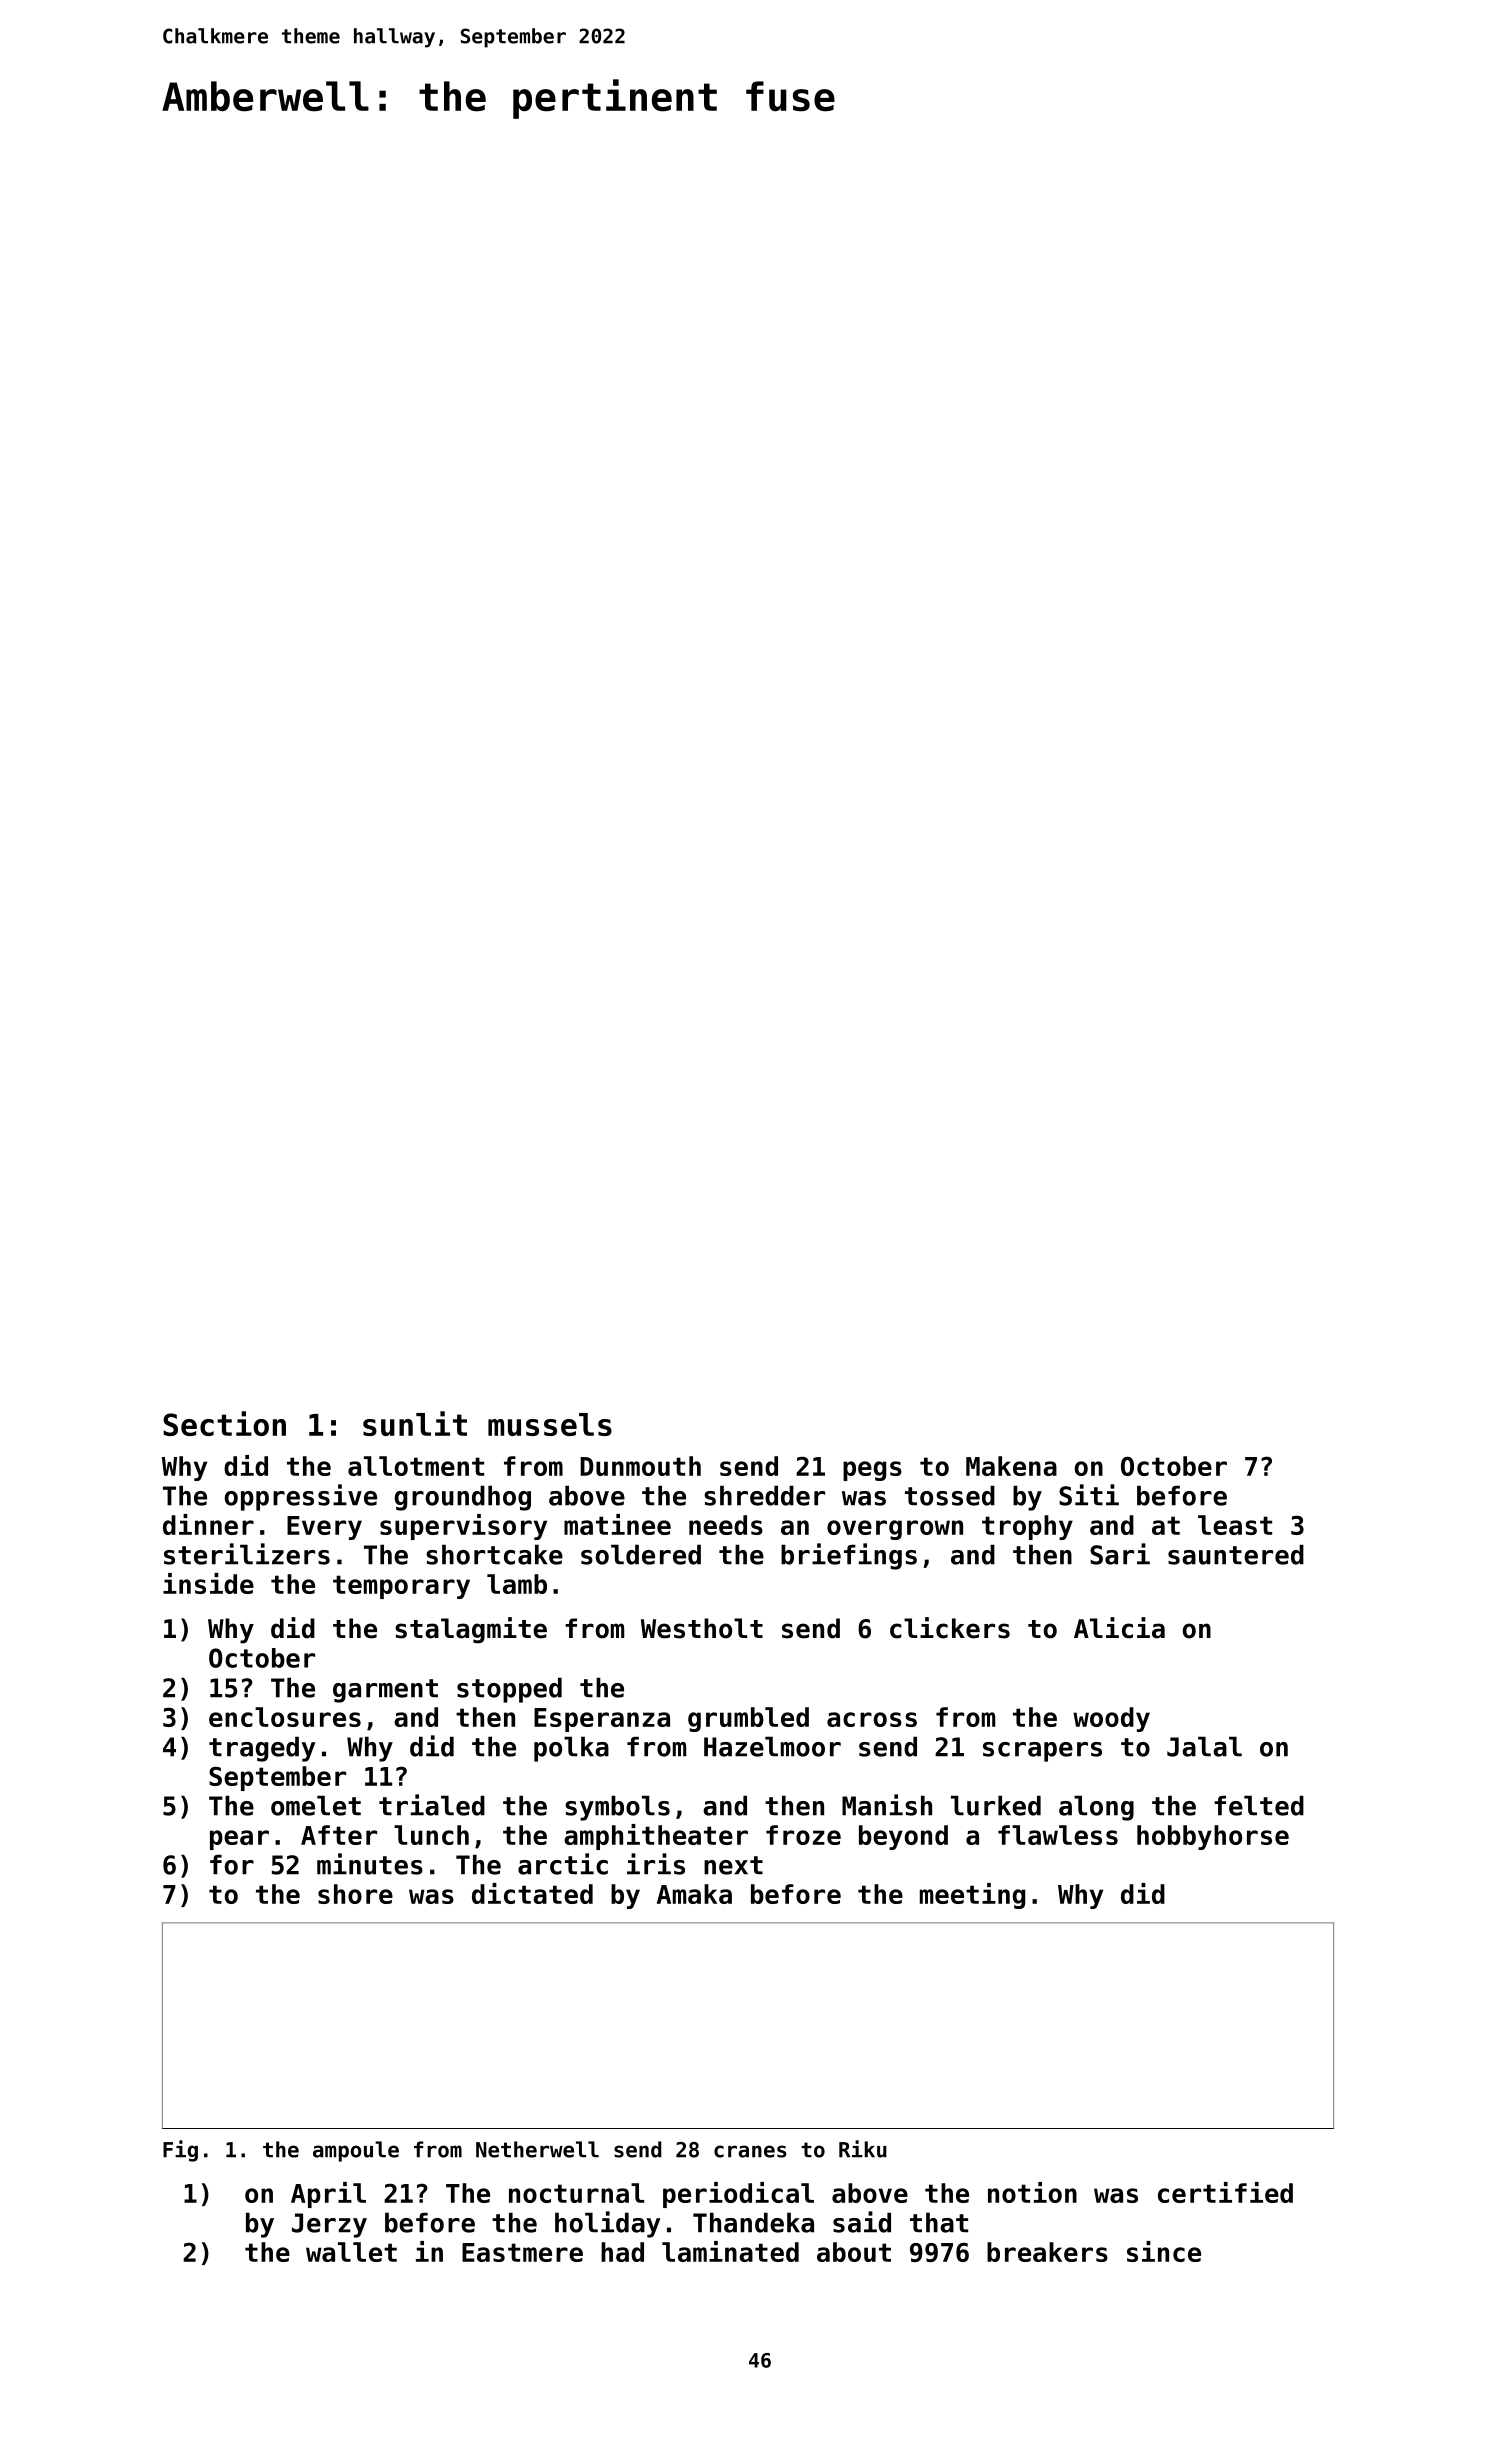 This screenshot has width=1496, height=2464. What do you see at coordinates (1119, 1628) in the screenshot?
I see `Alicia` at bounding box center [1119, 1628].
